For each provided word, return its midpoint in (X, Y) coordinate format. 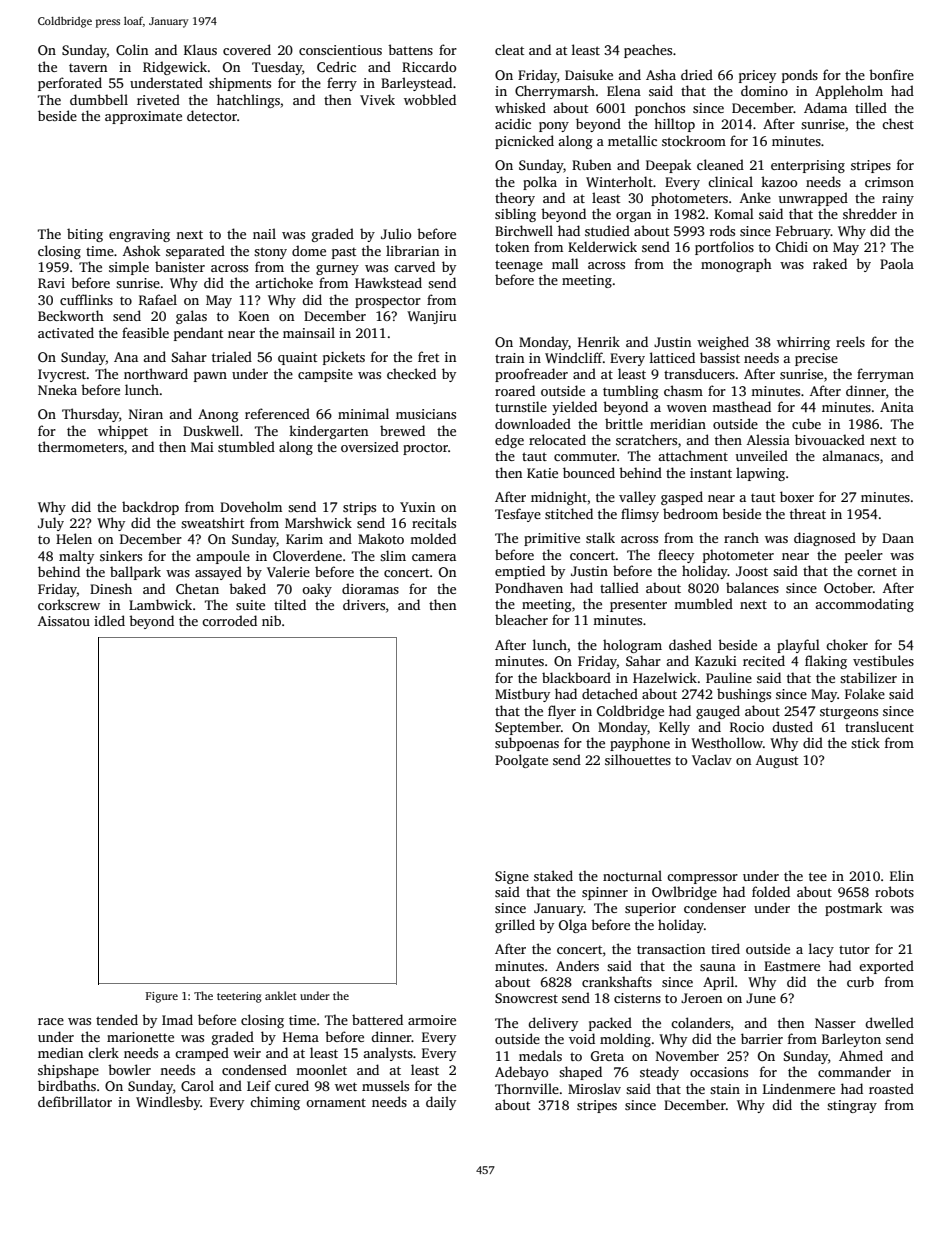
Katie (542, 473)
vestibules (883, 660)
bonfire (891, 74)
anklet (281, 995)
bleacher (521, 619)
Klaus (200, 49)
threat (808, 513)
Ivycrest (62, 375)
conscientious (340, 50)
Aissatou (64, 621)
